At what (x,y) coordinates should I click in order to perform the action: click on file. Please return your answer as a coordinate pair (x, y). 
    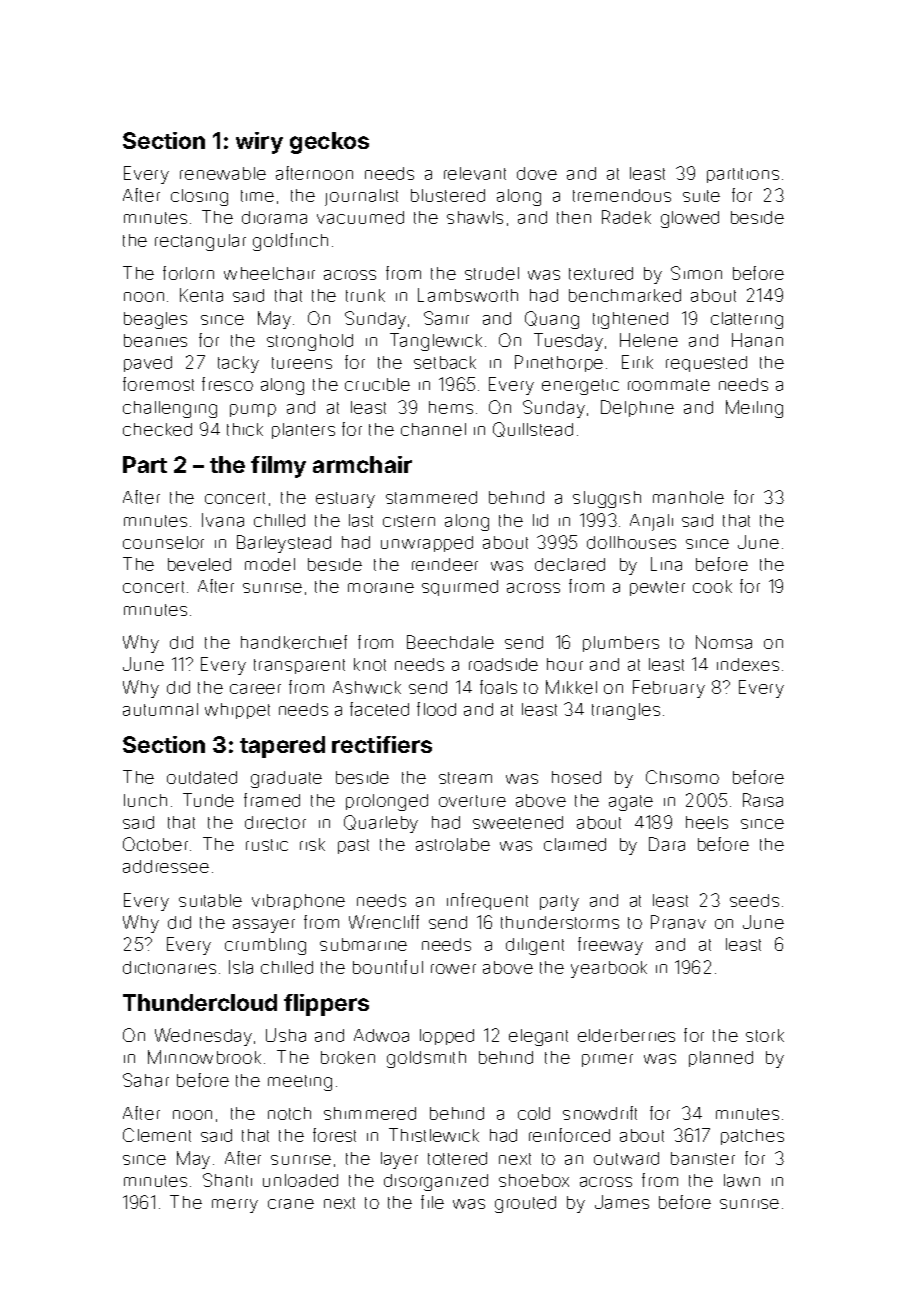
    Looking at the image, I should click on (432, 1202).
